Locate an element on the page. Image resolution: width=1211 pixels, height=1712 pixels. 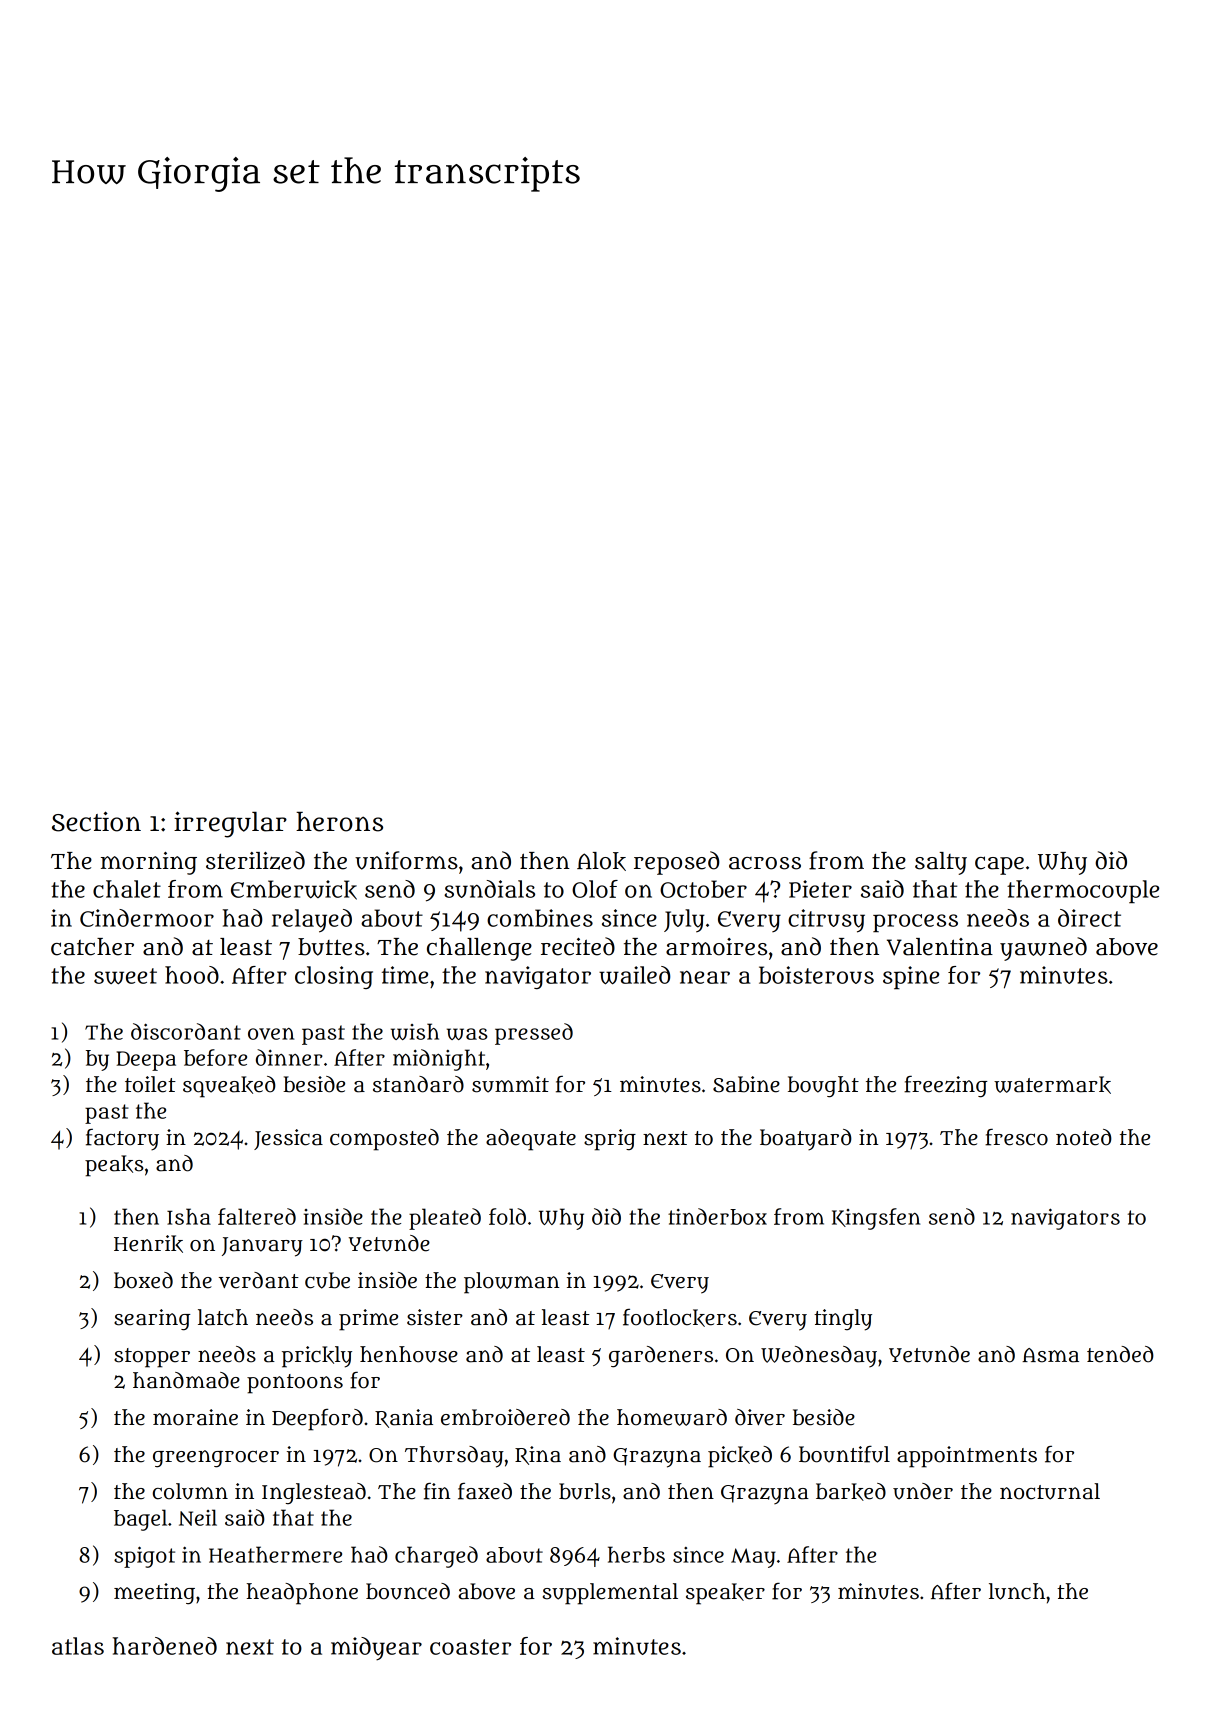
uniforms is located at coordinates (406, 860).
